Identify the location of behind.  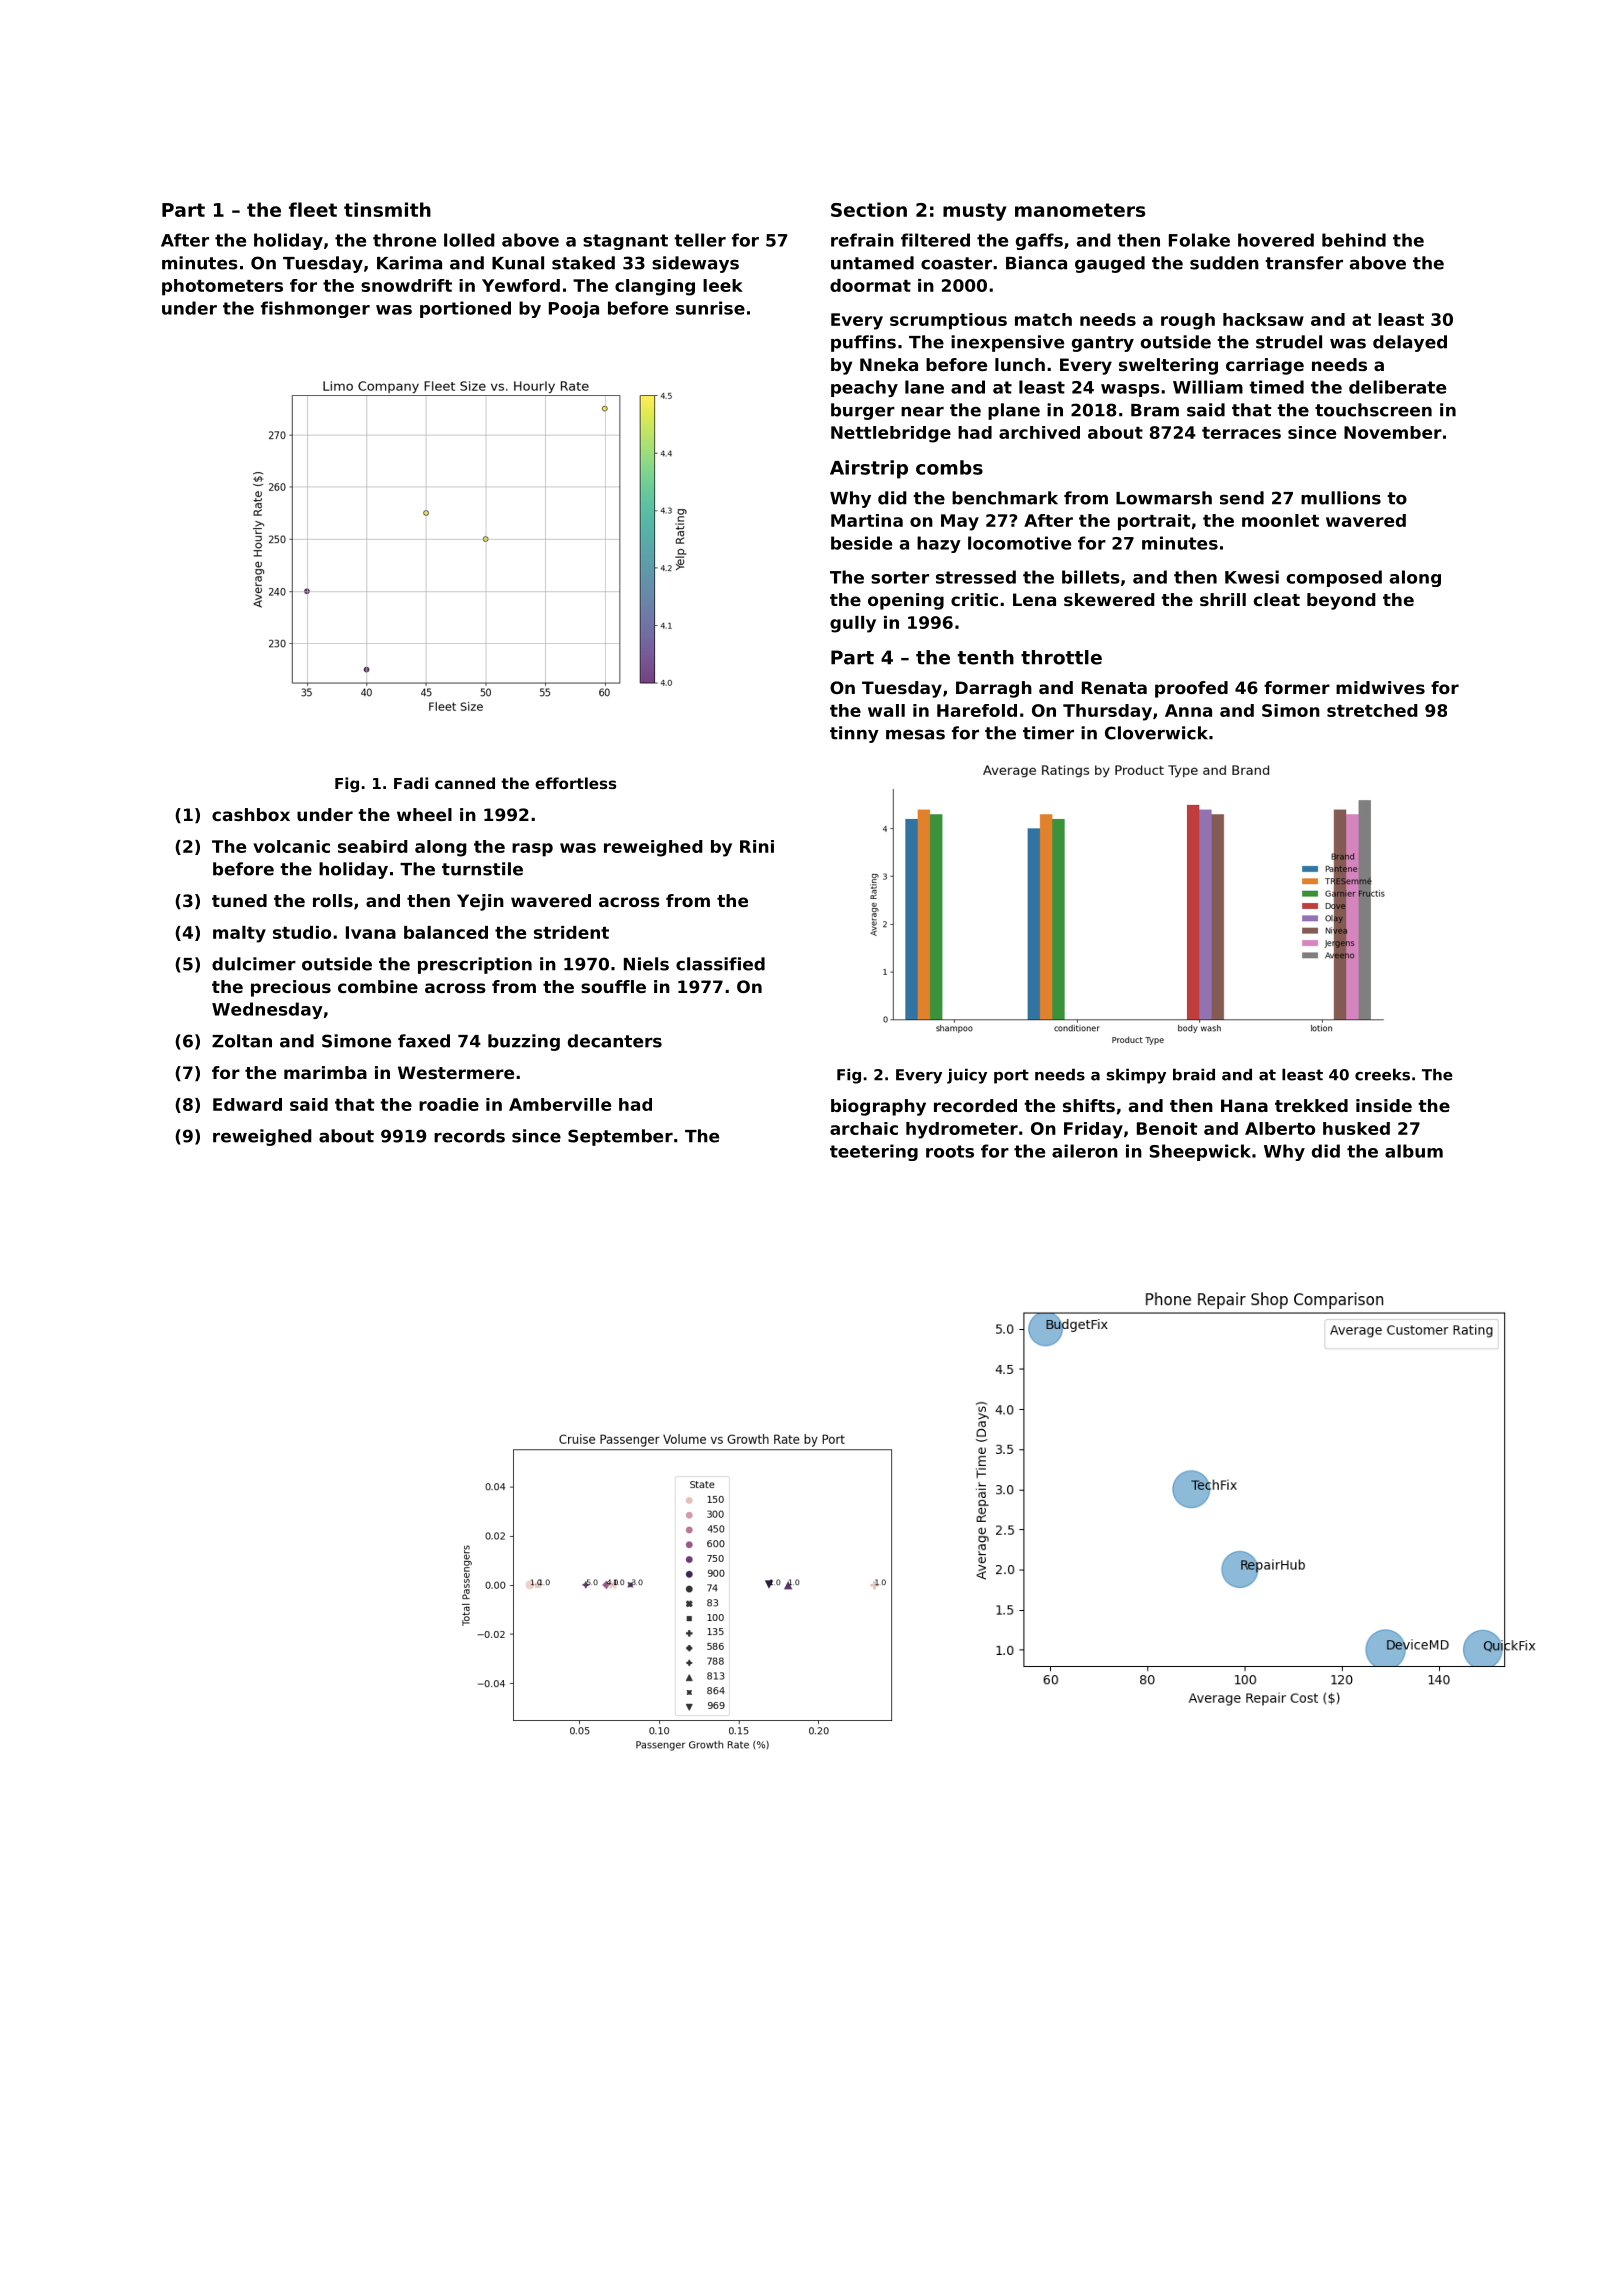
(1354, 240).
